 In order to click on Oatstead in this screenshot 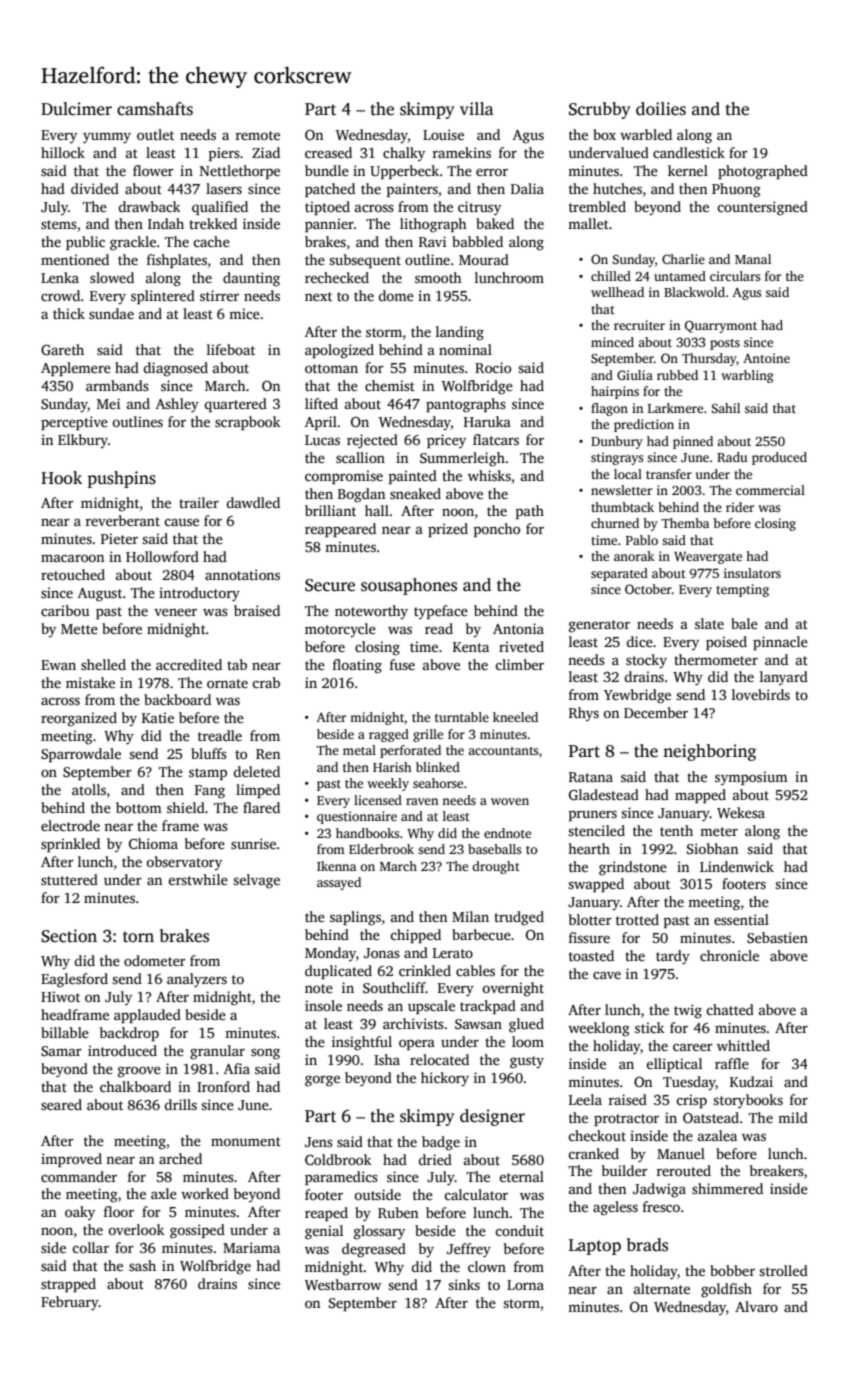, I will do `click(711, 1117)`.
